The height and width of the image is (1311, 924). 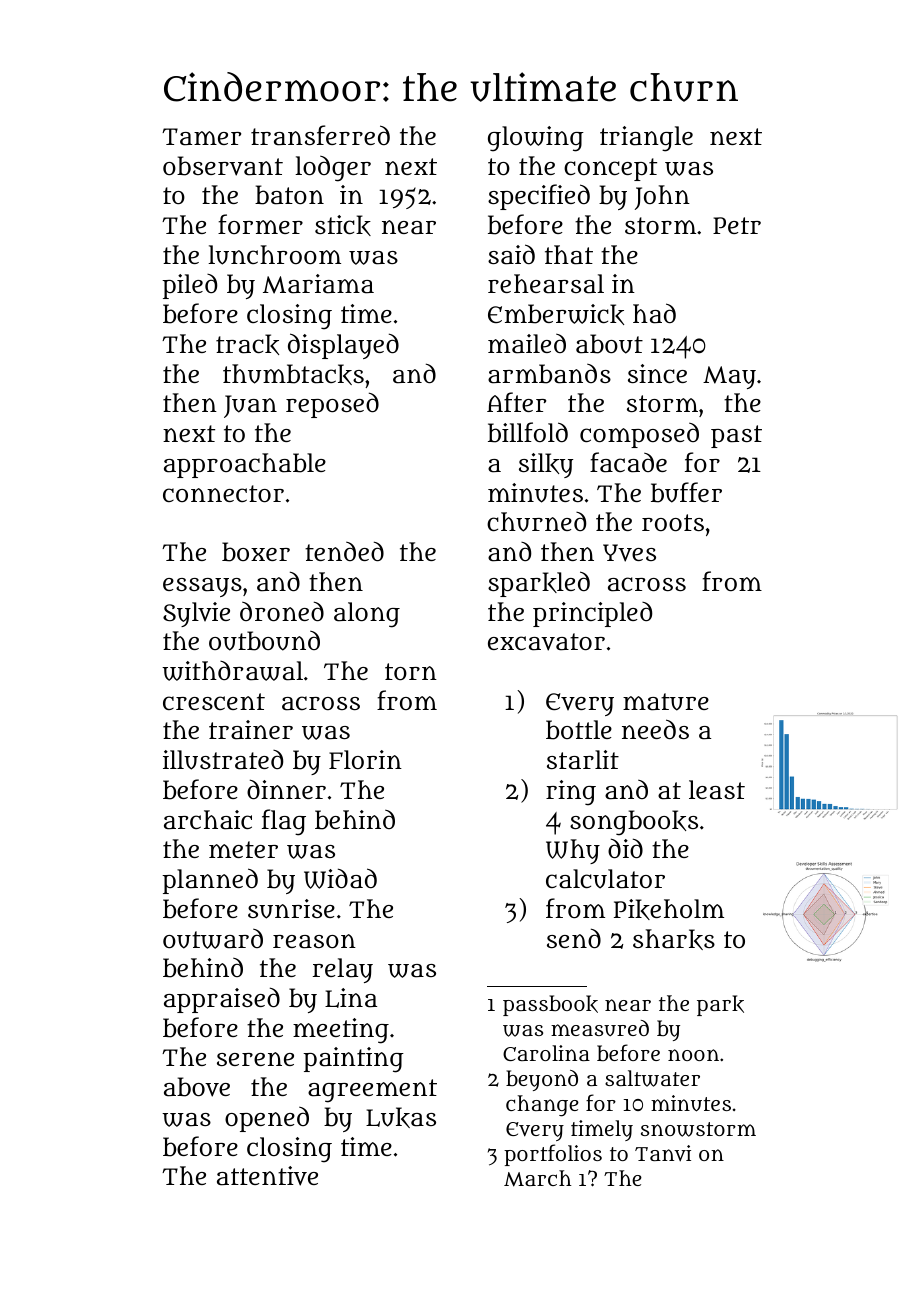 I want to click on billfold, so click(x=528, y=432).
